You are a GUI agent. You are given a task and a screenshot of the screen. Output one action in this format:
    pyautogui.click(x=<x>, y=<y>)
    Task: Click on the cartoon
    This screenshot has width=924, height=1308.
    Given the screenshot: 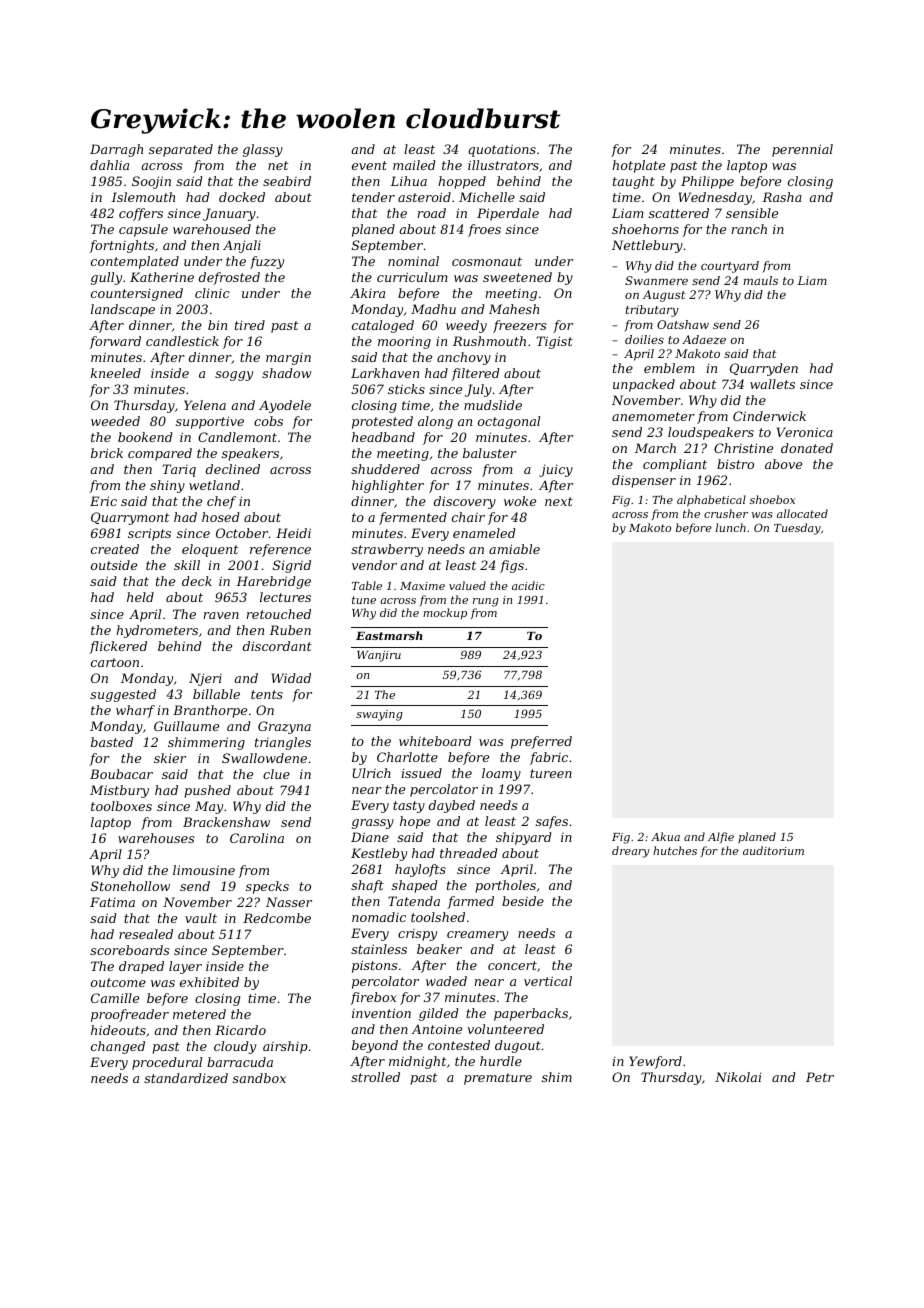 What is the action you would take?
    pyautogui.click(x=115, y=662)
